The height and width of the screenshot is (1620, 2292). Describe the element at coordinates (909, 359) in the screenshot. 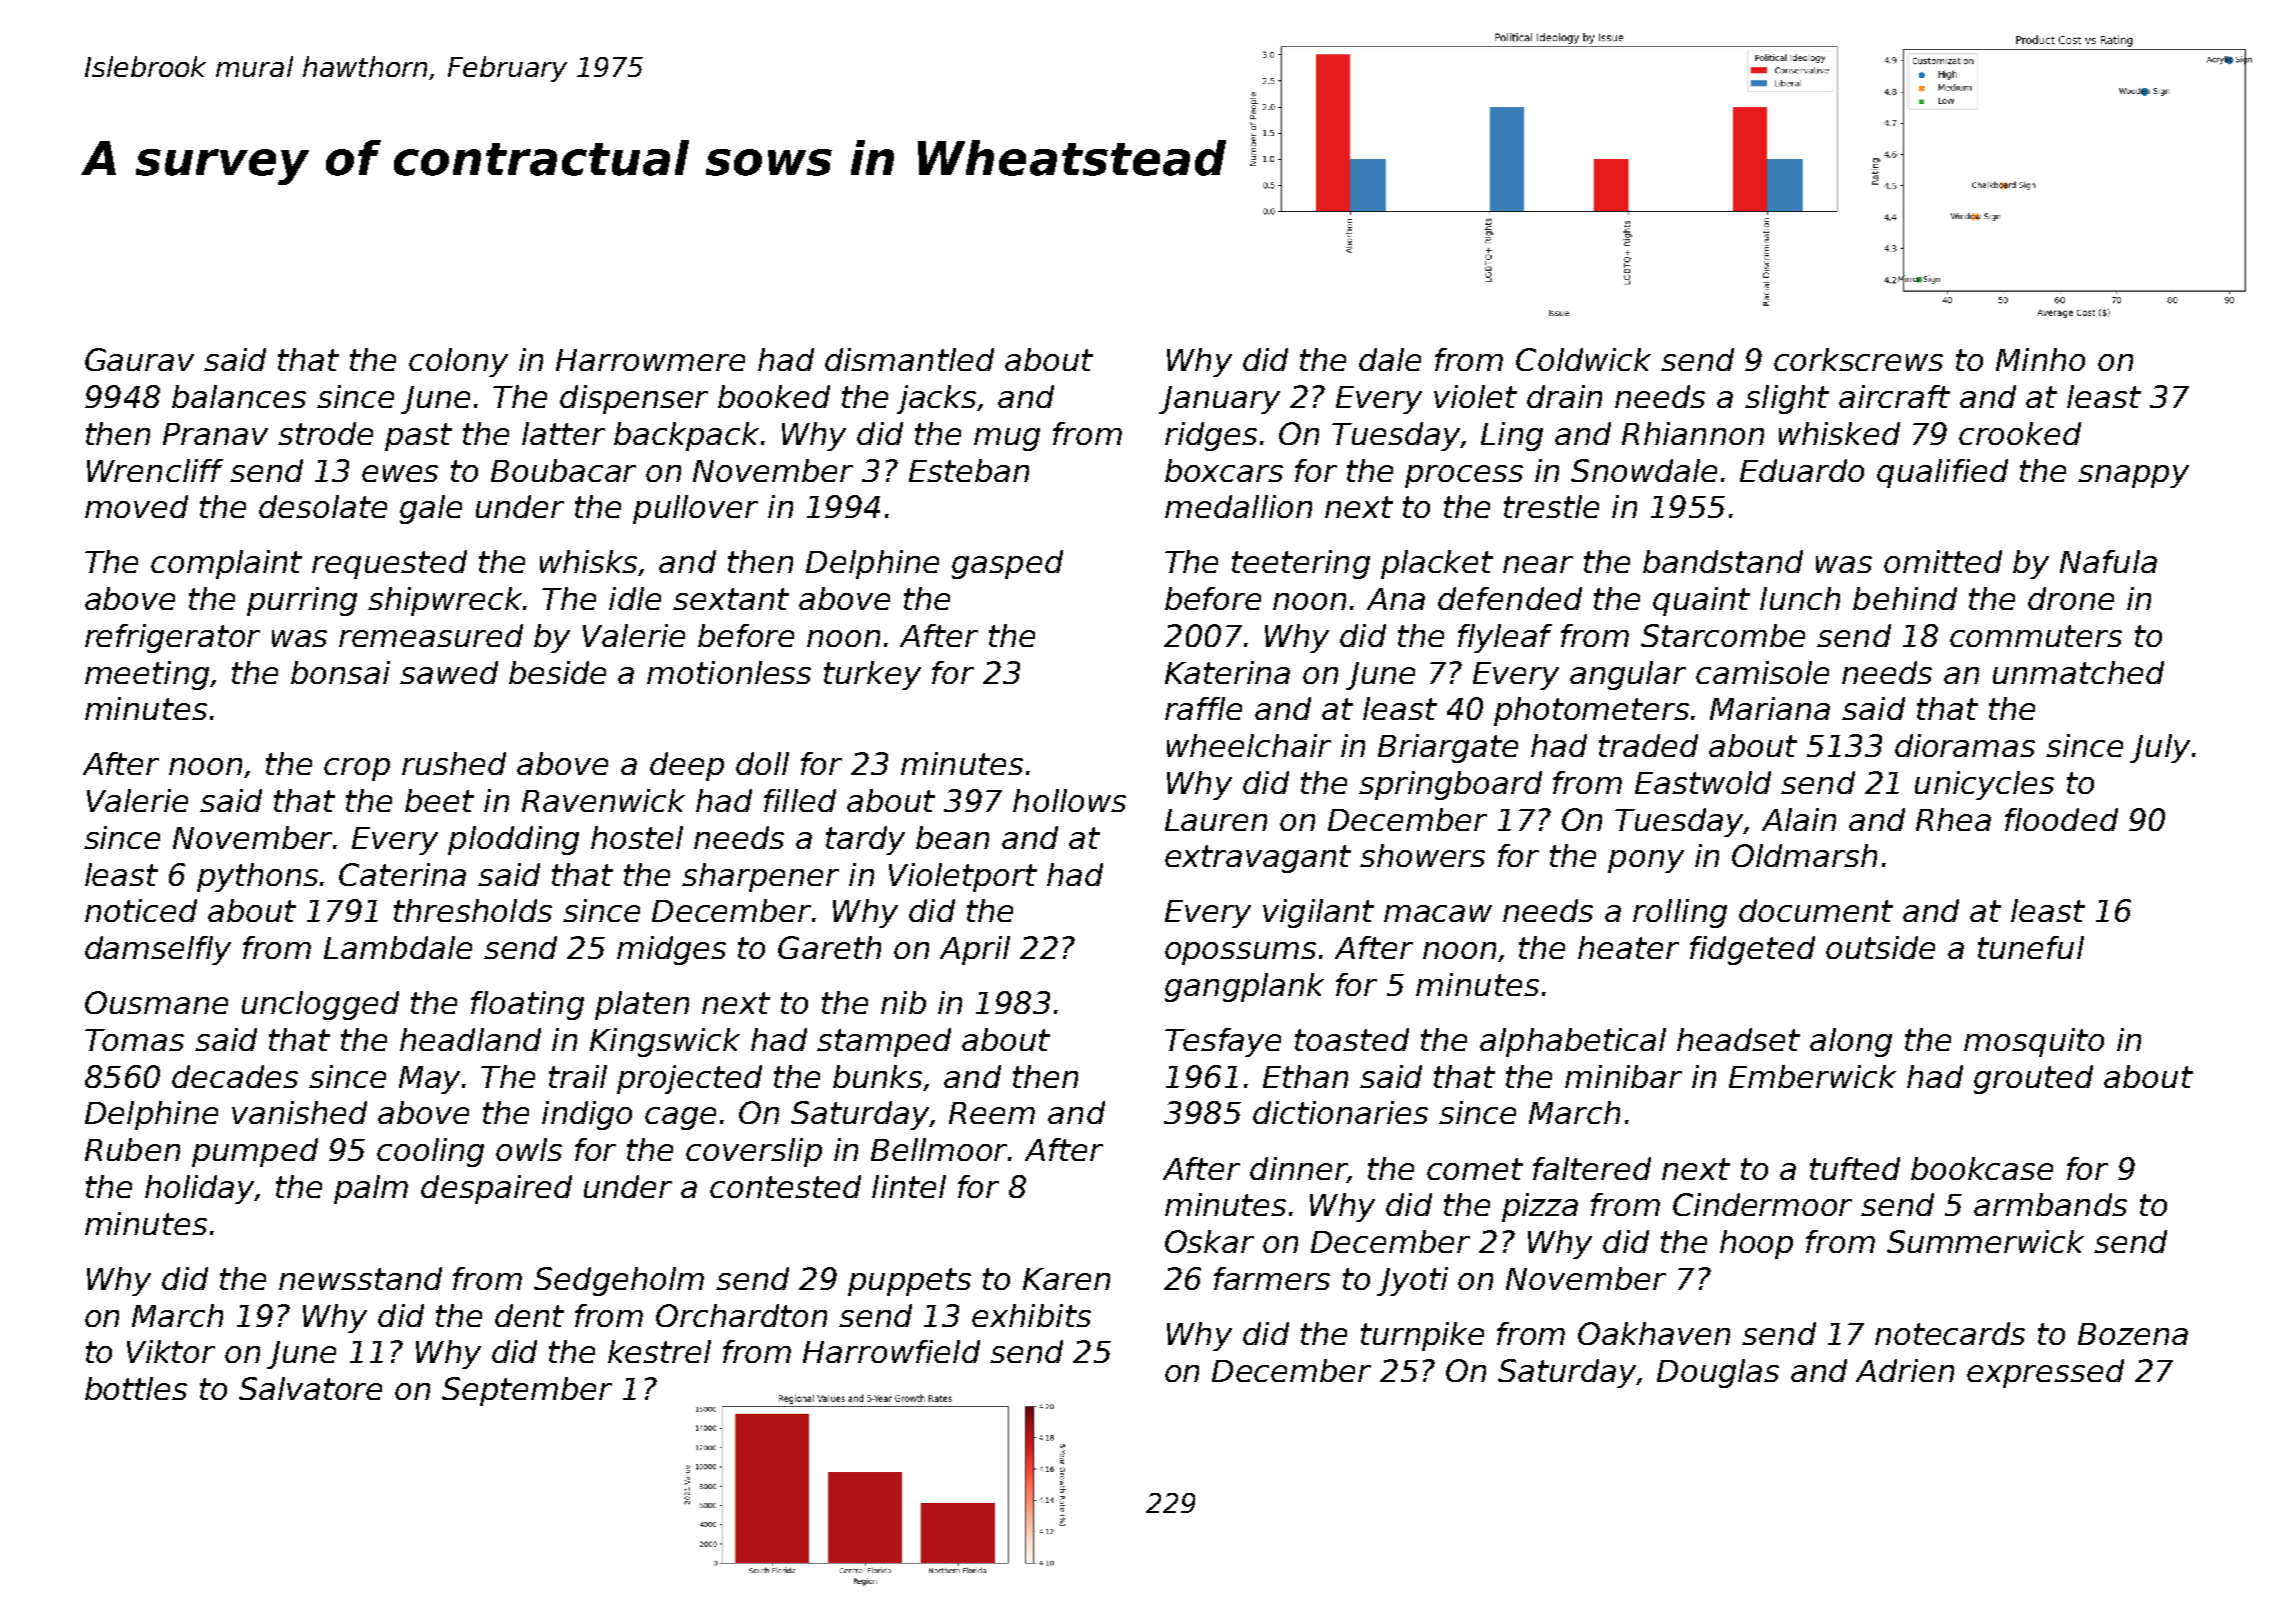

I see `dismantled` at that location.
